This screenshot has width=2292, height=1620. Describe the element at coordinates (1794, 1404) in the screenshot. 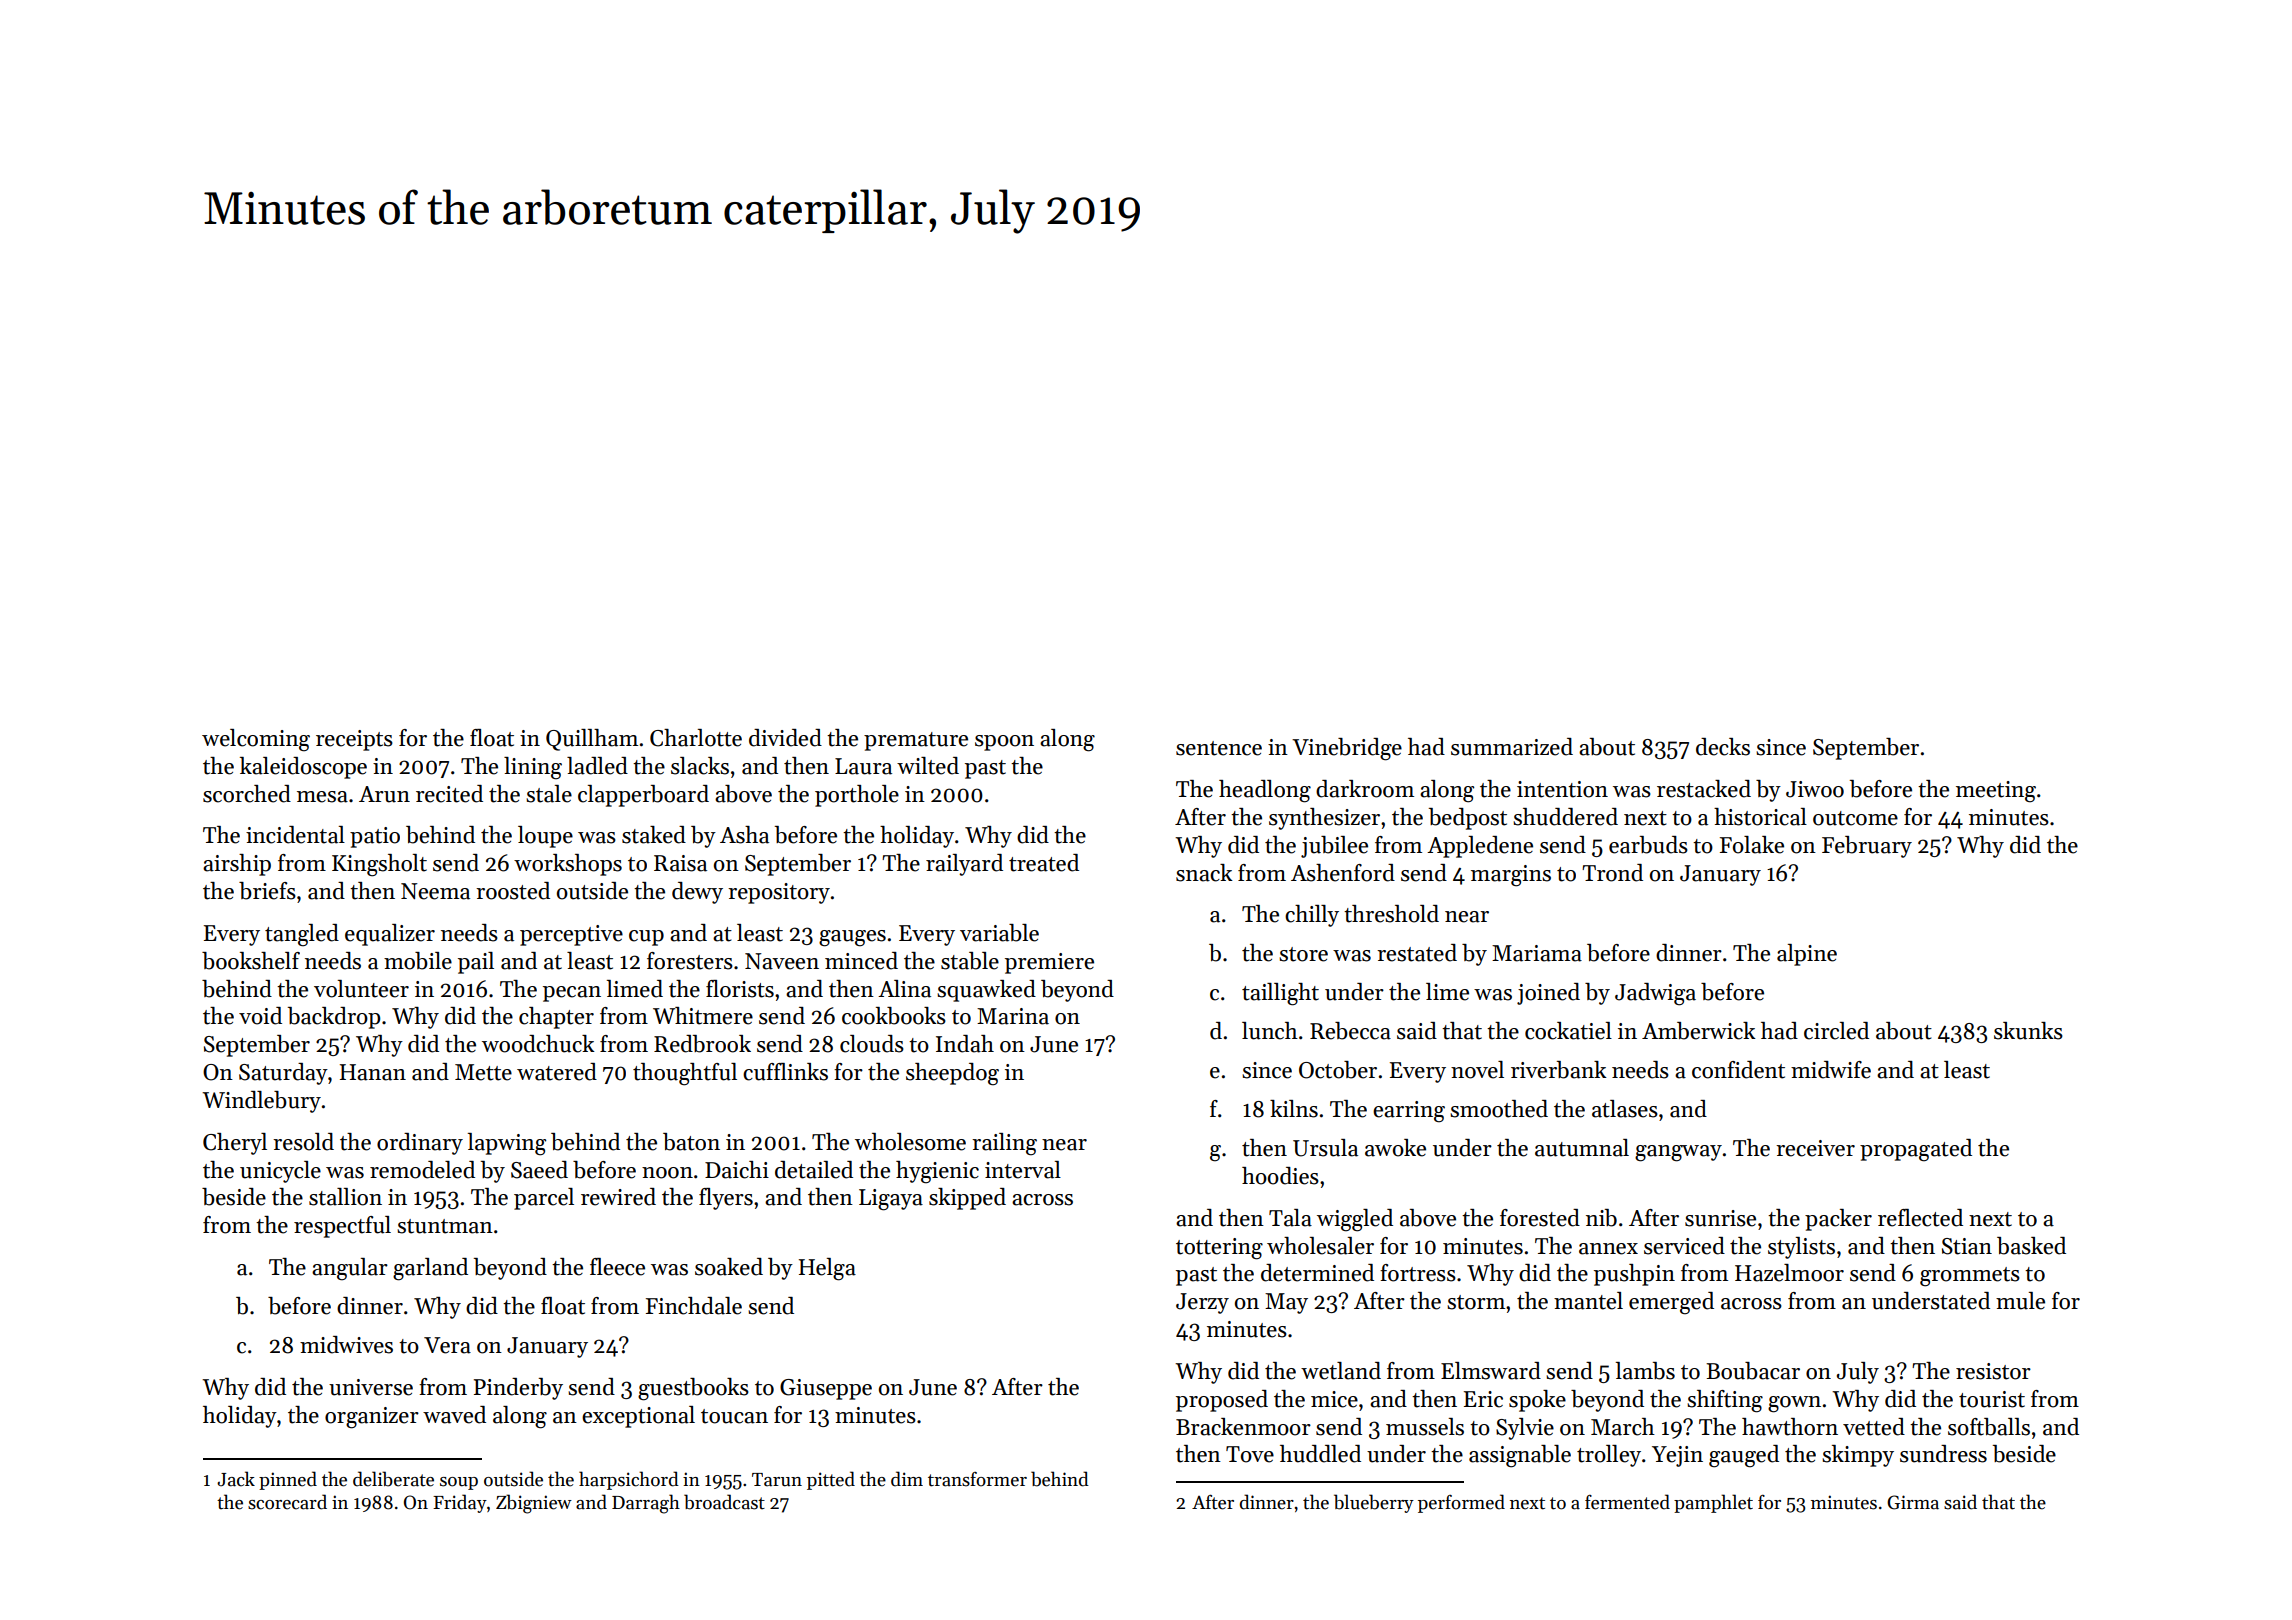

I see `gown` at that location.
